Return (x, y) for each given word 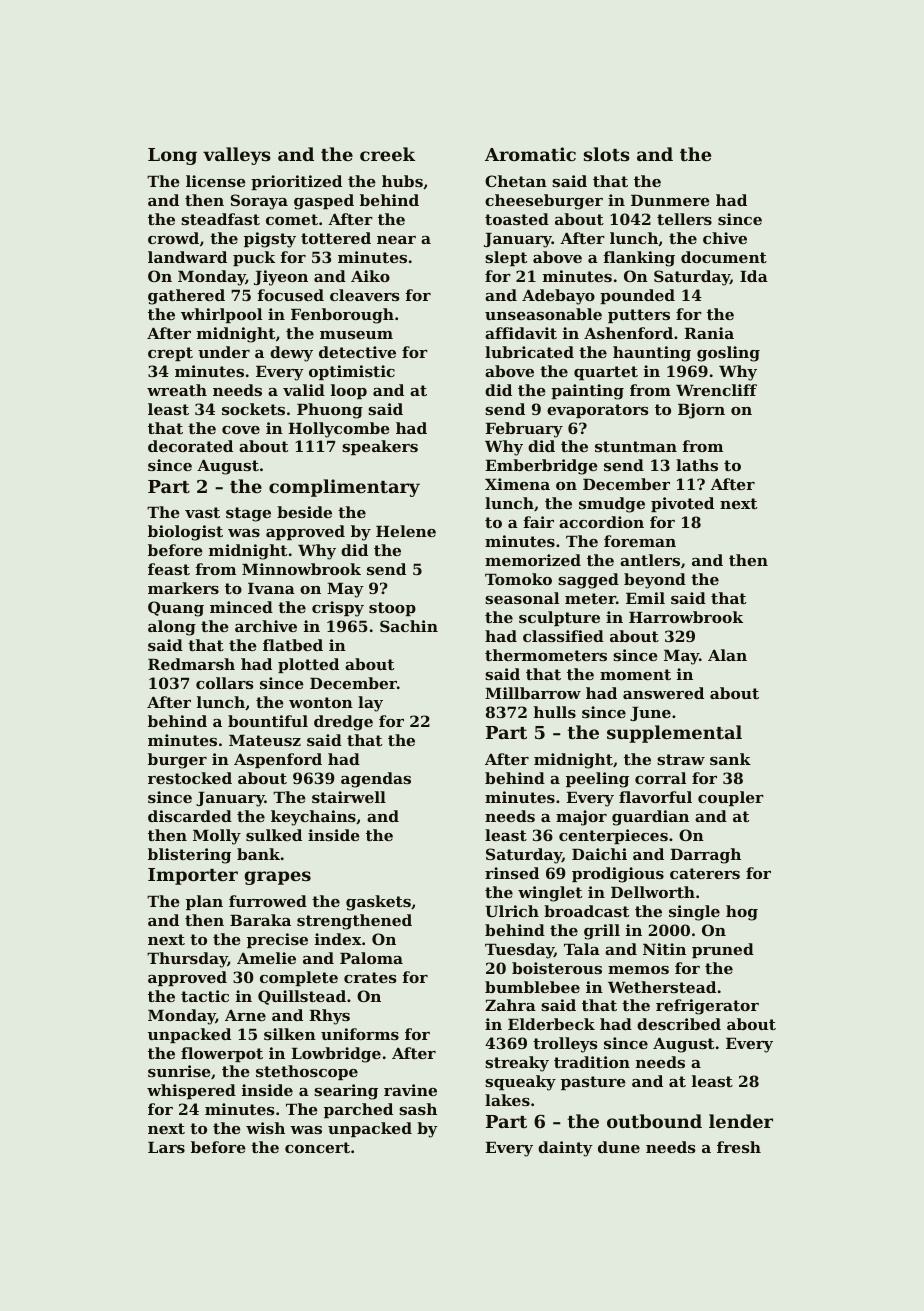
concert (317, 1147)
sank (730, 759)
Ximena (517, 484)
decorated (190, 446)
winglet (550, 894)
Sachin (409, 626)
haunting (652, 354)
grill (602, 932)
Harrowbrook (686, 617)
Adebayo (558, 297)
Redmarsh (191, 664)
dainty (565, 1149)
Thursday (187, 960)
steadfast (220, 219)
